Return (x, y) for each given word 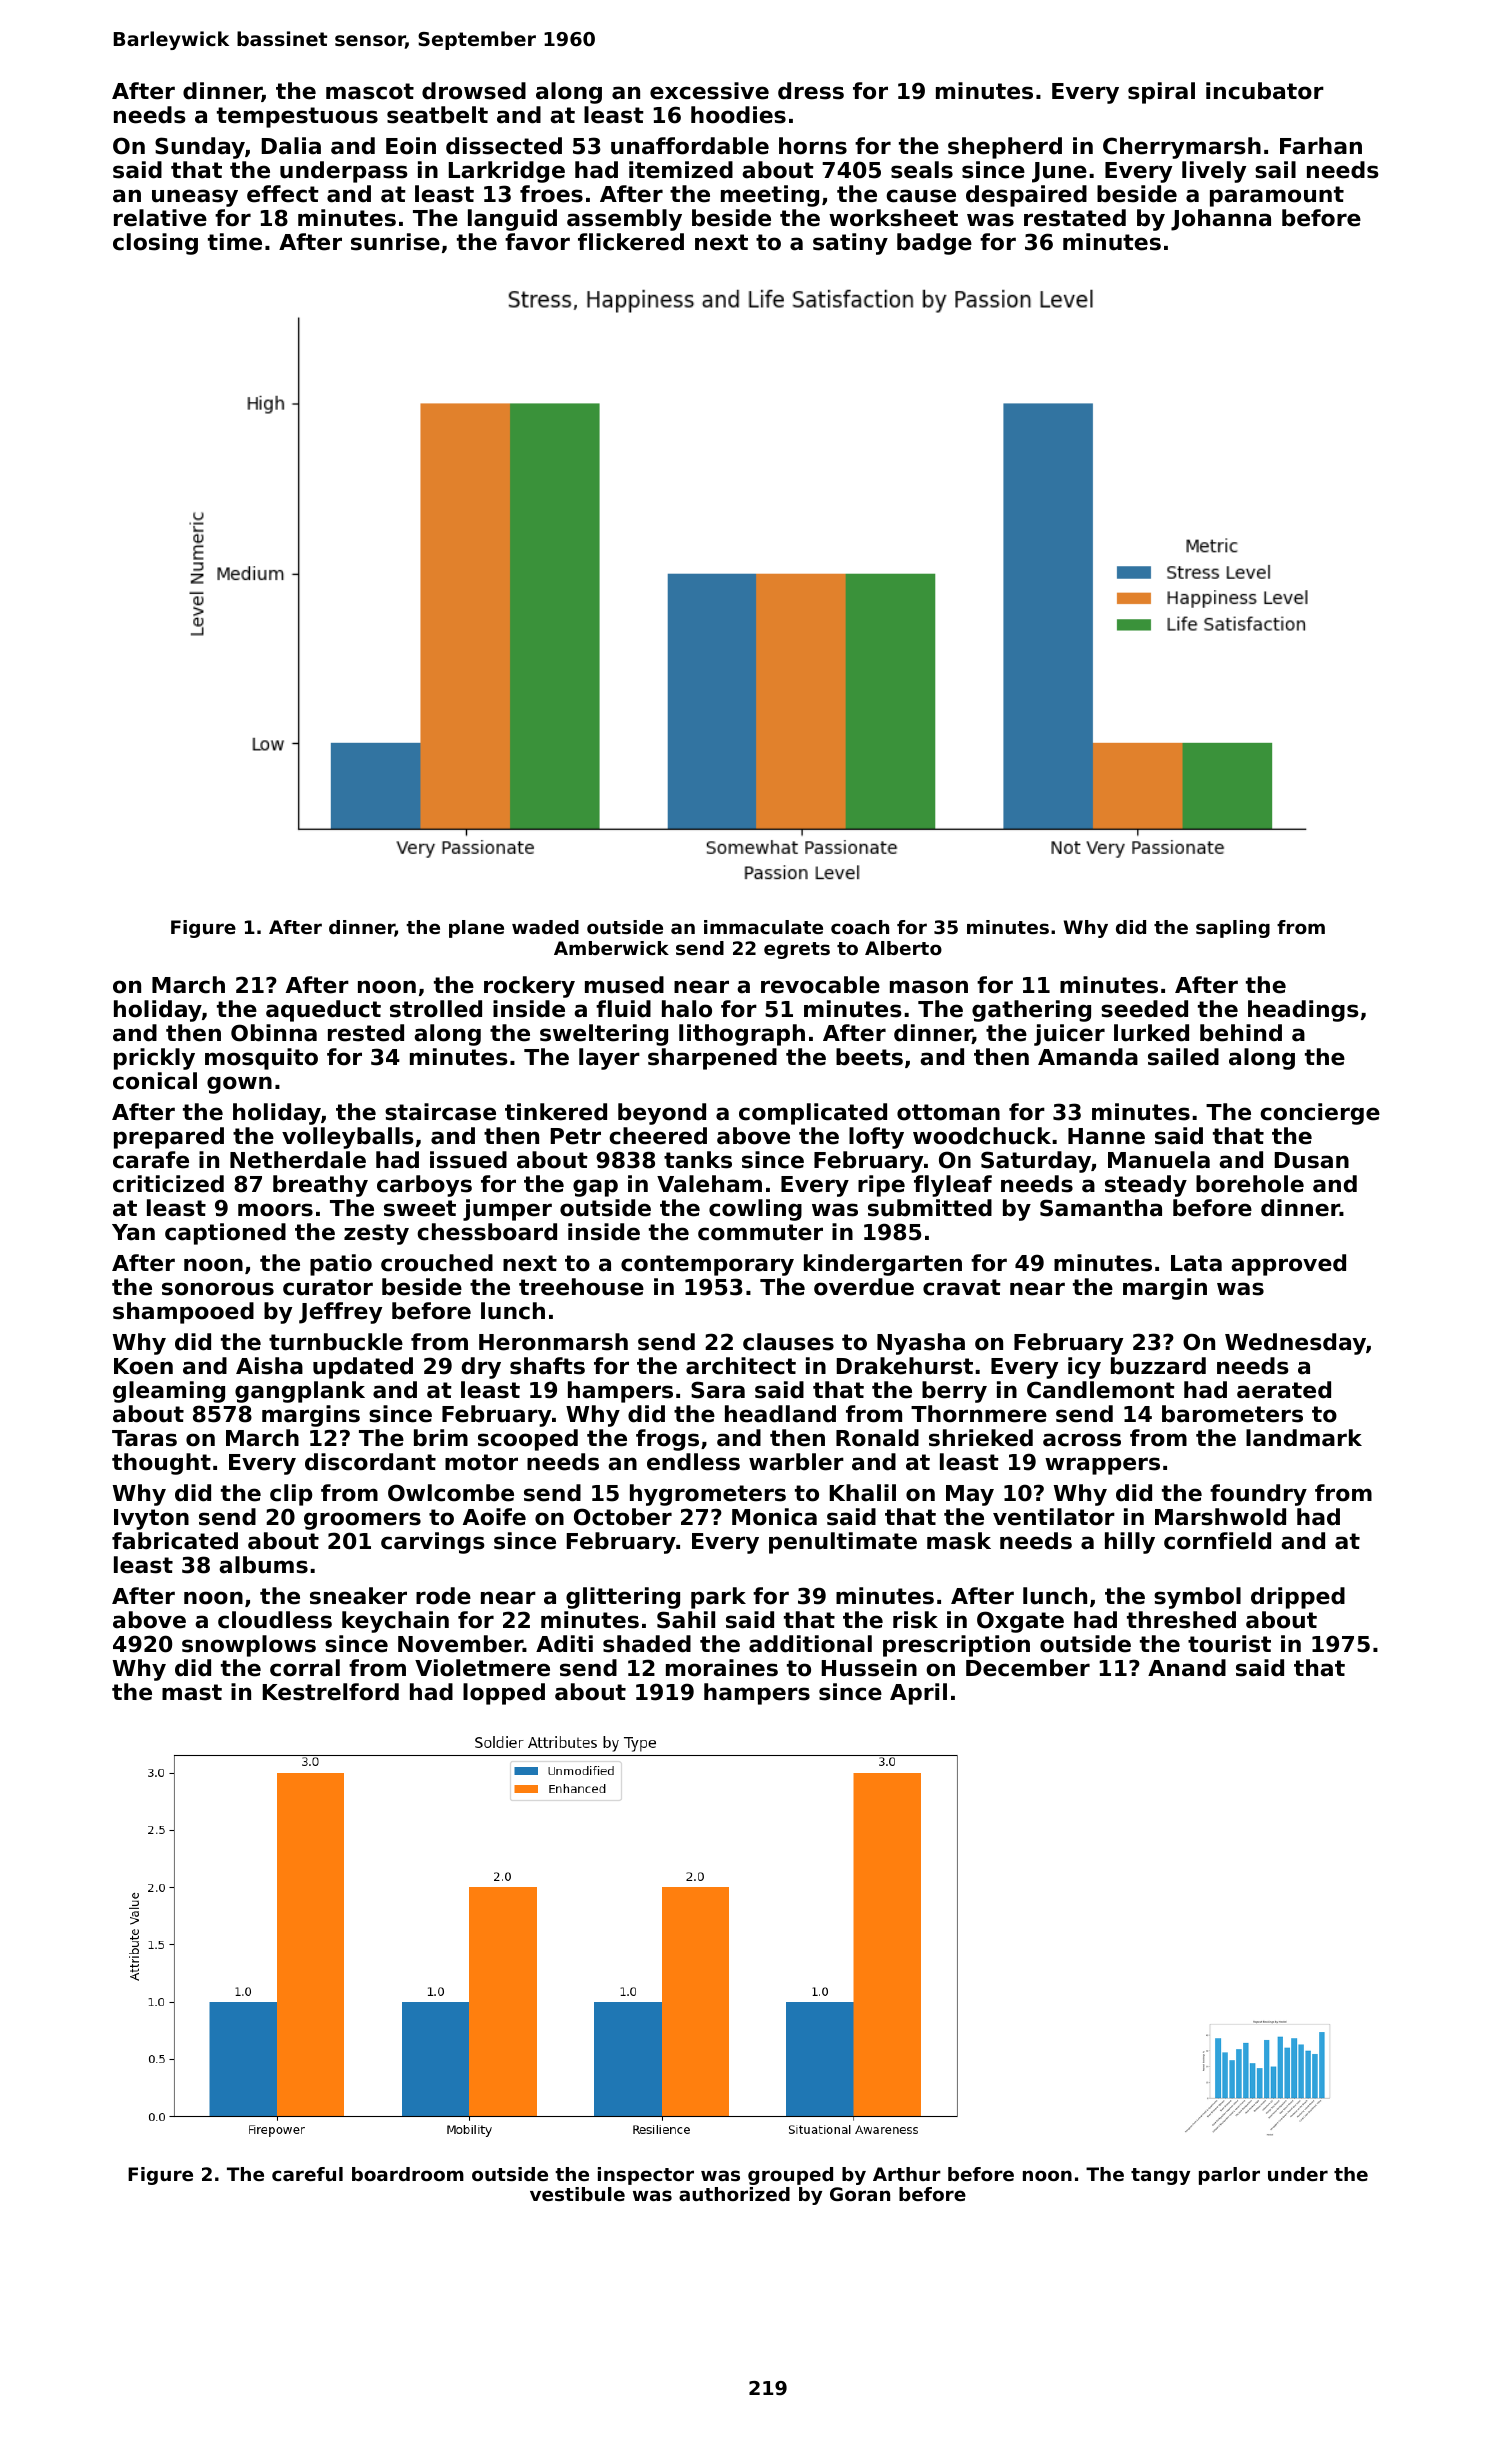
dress (811, 91)
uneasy (195, 198)
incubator (1265, 91)
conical (155, 1081)
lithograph (742, 1035)
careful (307, 2174)
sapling (1233, 929)
